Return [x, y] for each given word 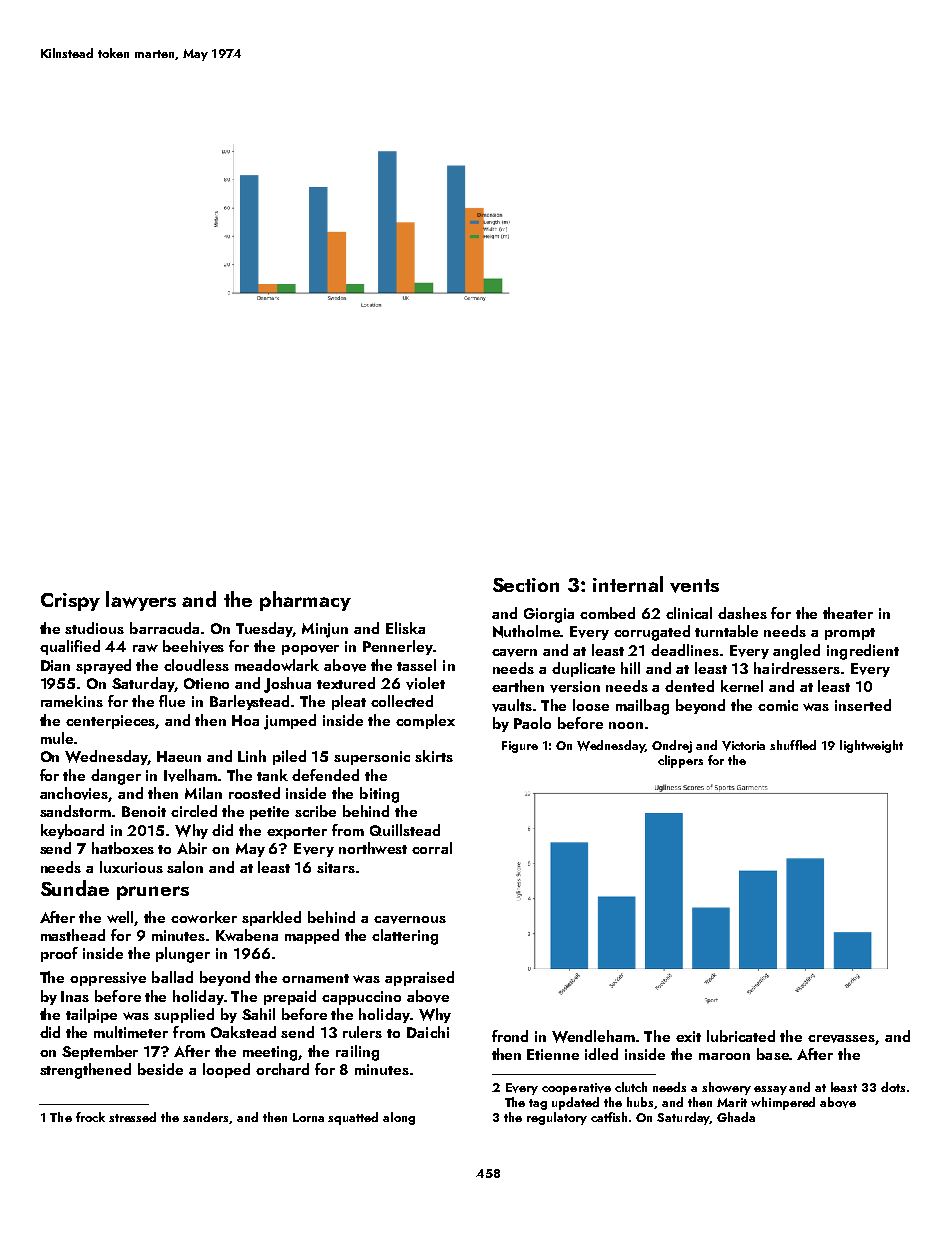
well [121, 918]
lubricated [741, 1036]
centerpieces [111, 722]
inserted [863, 705]
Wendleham [593, 1036]
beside [160, 1069]
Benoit [144, 811]
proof [59, 954]
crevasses [842, 1040]
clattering [405, 937]
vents [694, 586]
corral [432, 848]
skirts [434, 756]
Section [526, 585]
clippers [680, 761]
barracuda [164, 628]
